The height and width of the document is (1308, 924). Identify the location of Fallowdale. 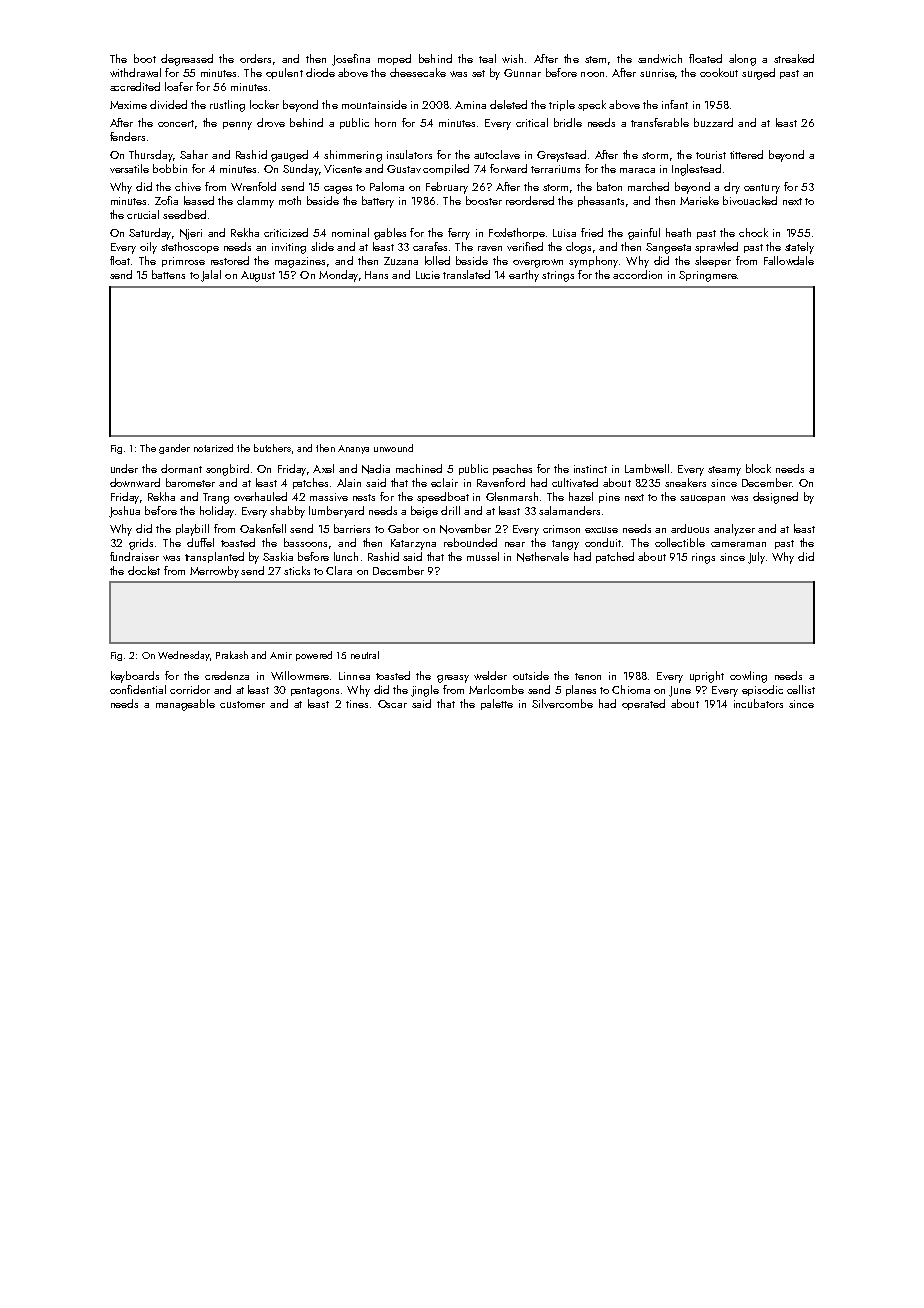
(789, 260).
